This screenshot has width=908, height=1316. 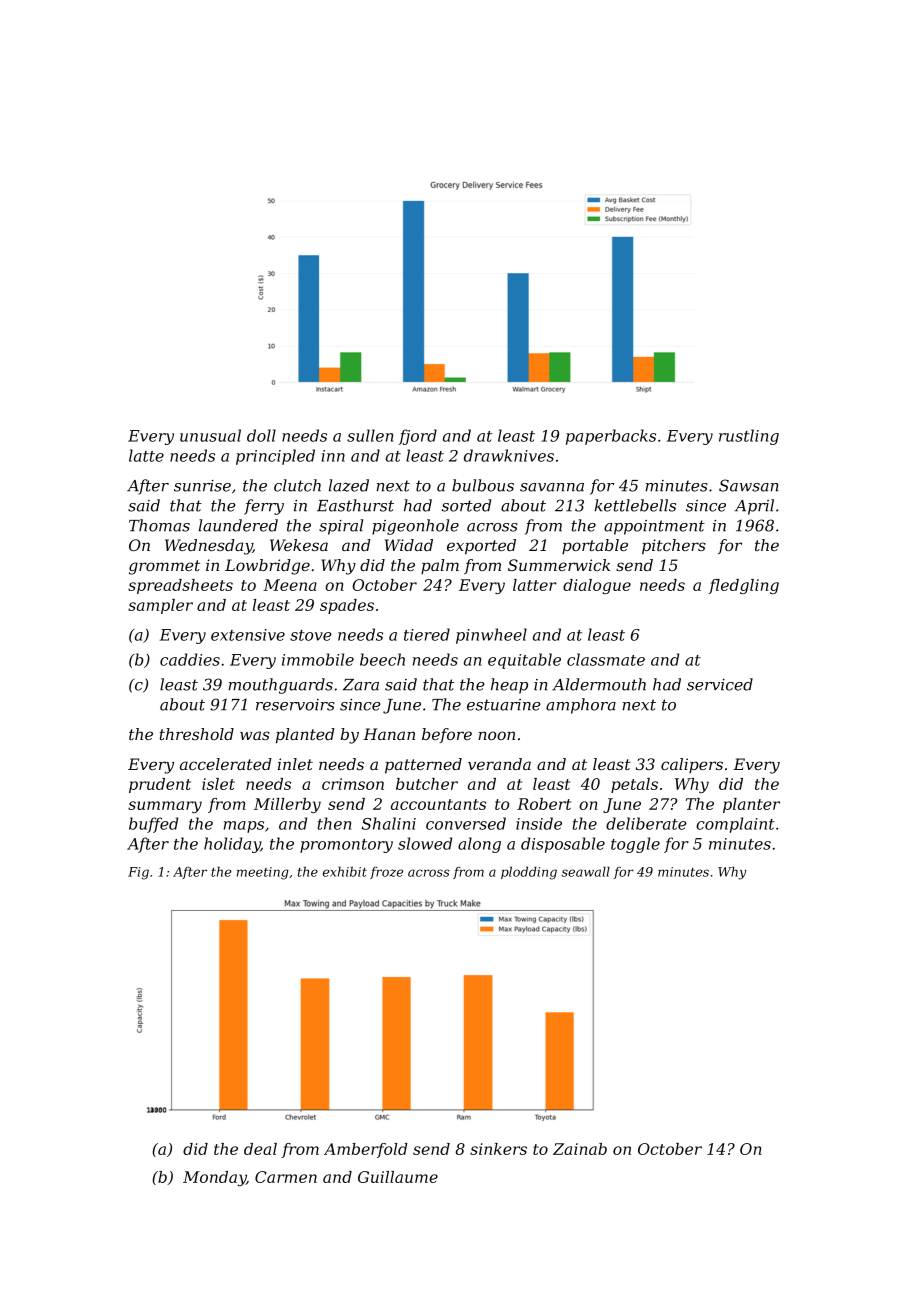 What do you see at coordinates (260, 1149) in the screenshot?
I see `deal` at bounding box center [260, 1149].
